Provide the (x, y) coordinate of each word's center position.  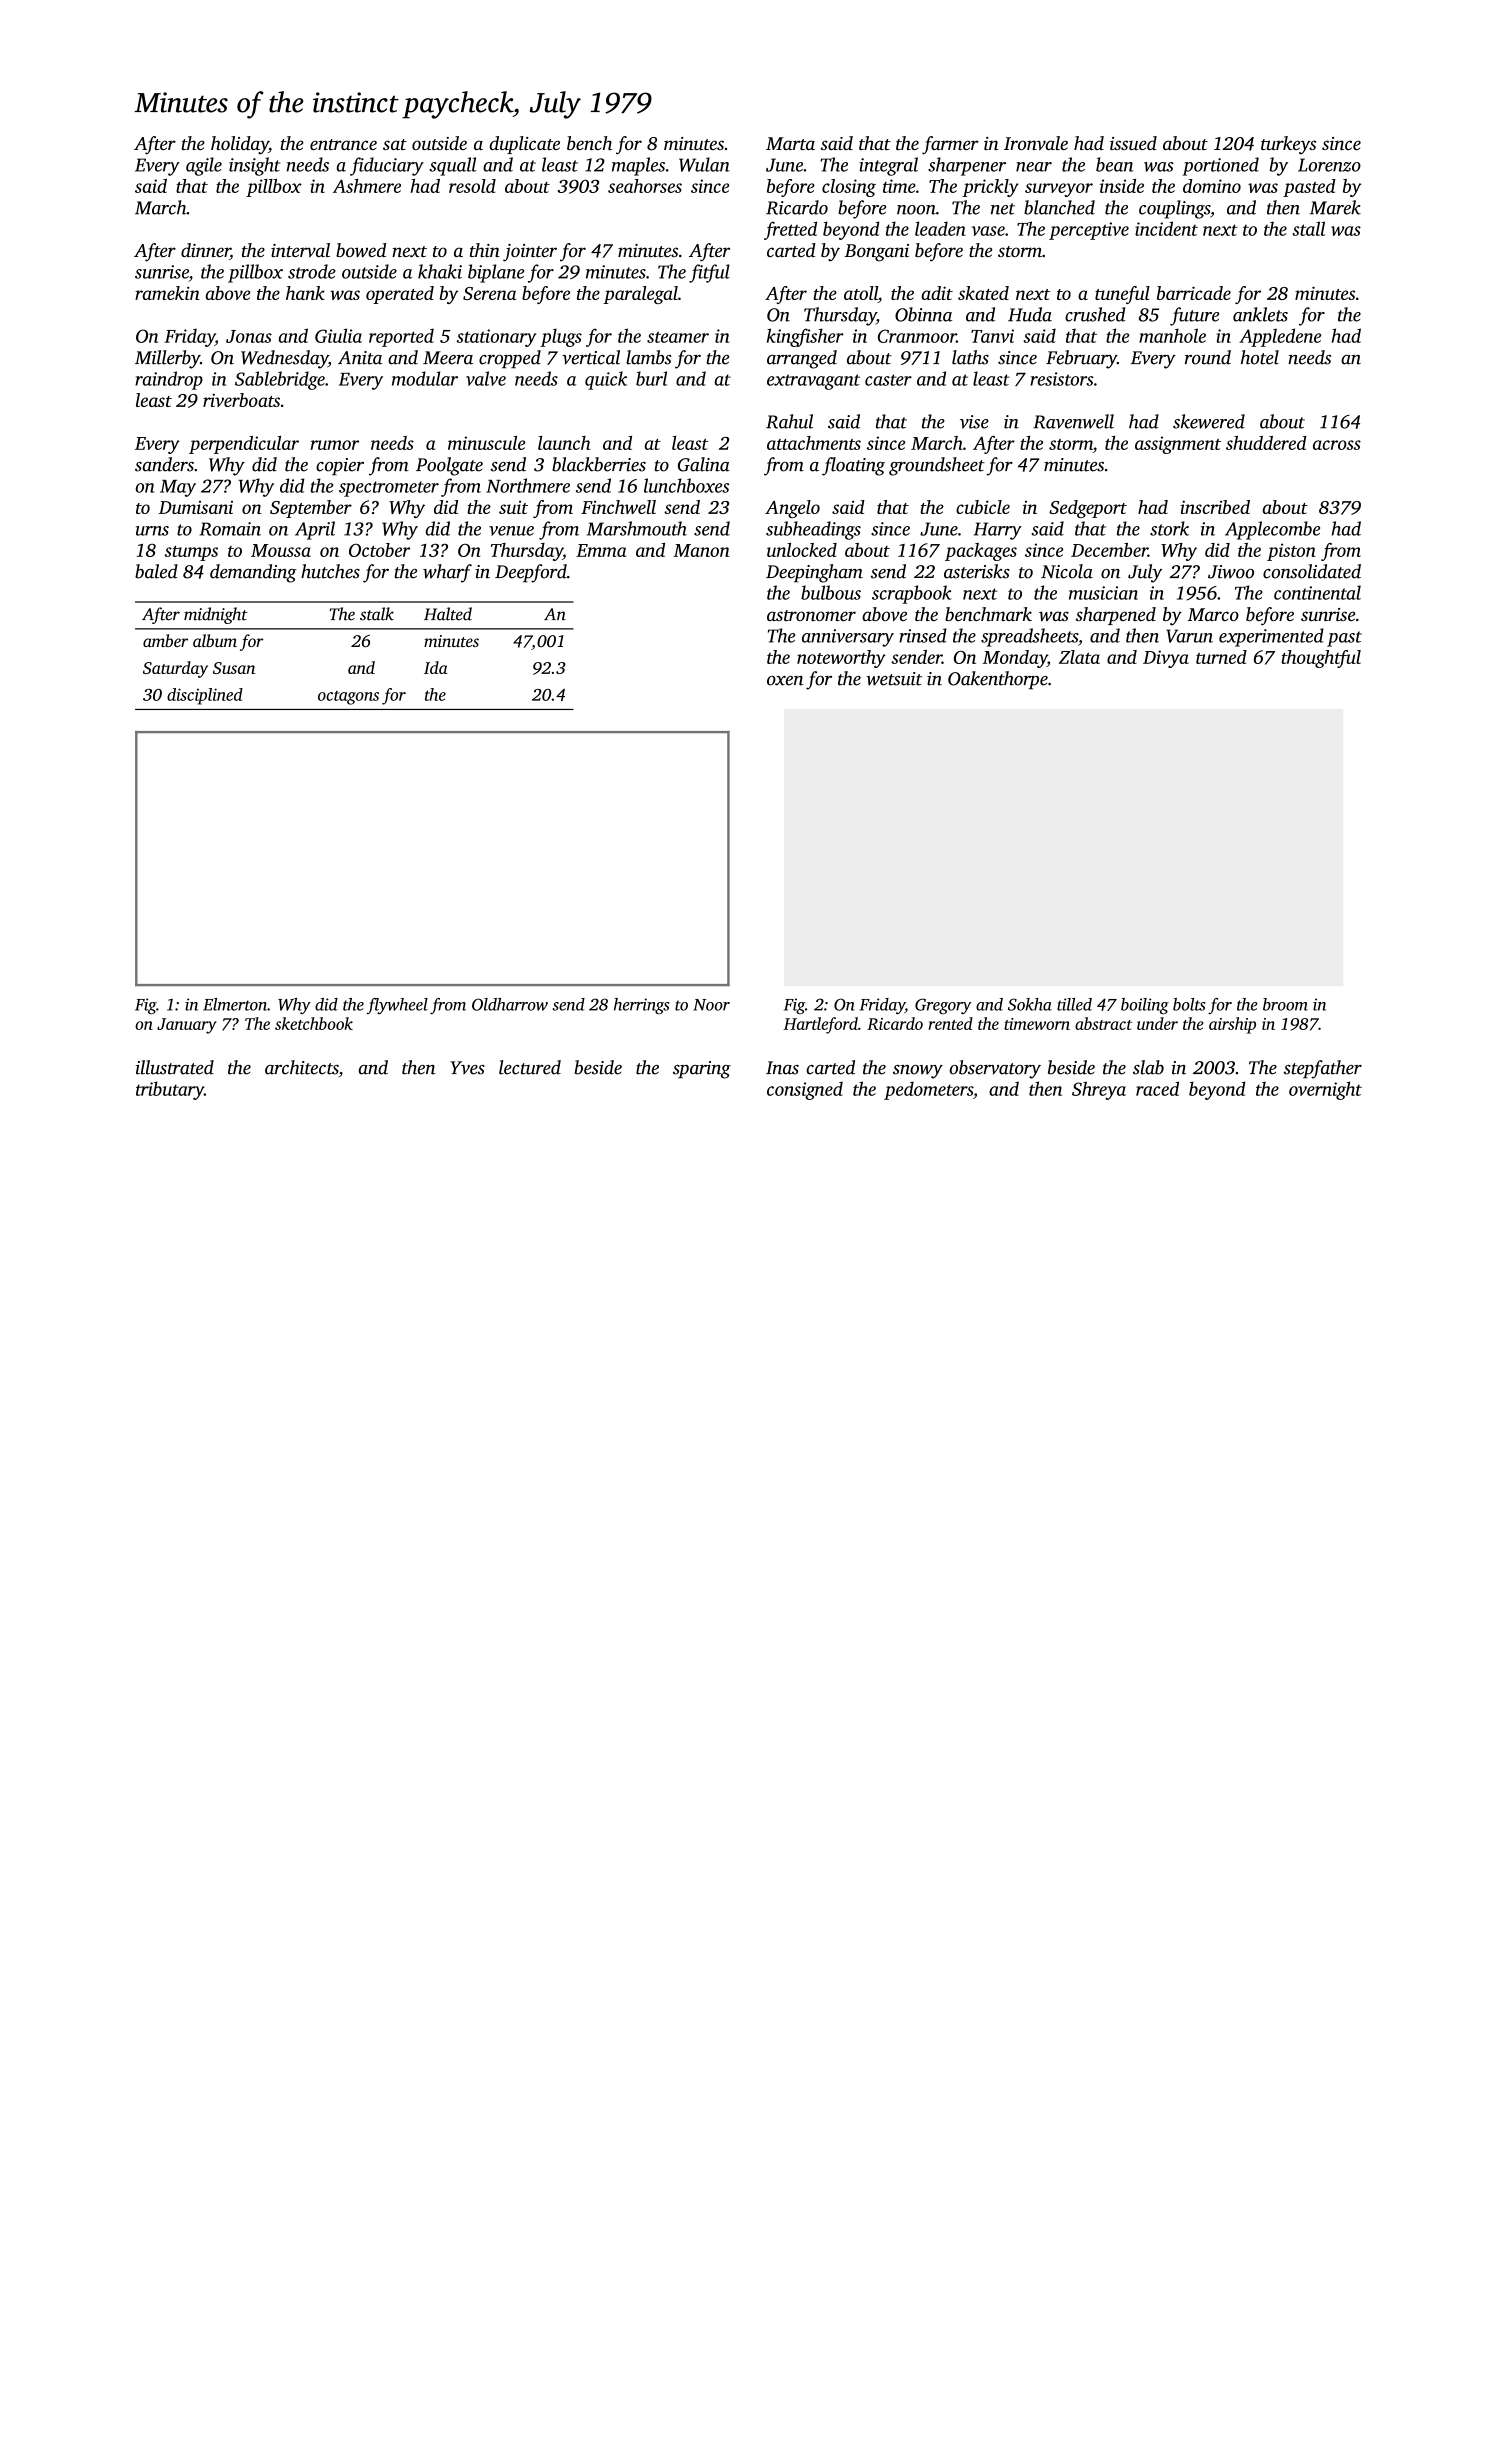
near (1034, 167)
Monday (1015, 659)
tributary (170, 1090)
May (178, 488)
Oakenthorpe (998, 680)
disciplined (205, 696)
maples (638, 166)
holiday (240, 145)
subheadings (813, 530)
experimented (1271, 637)
